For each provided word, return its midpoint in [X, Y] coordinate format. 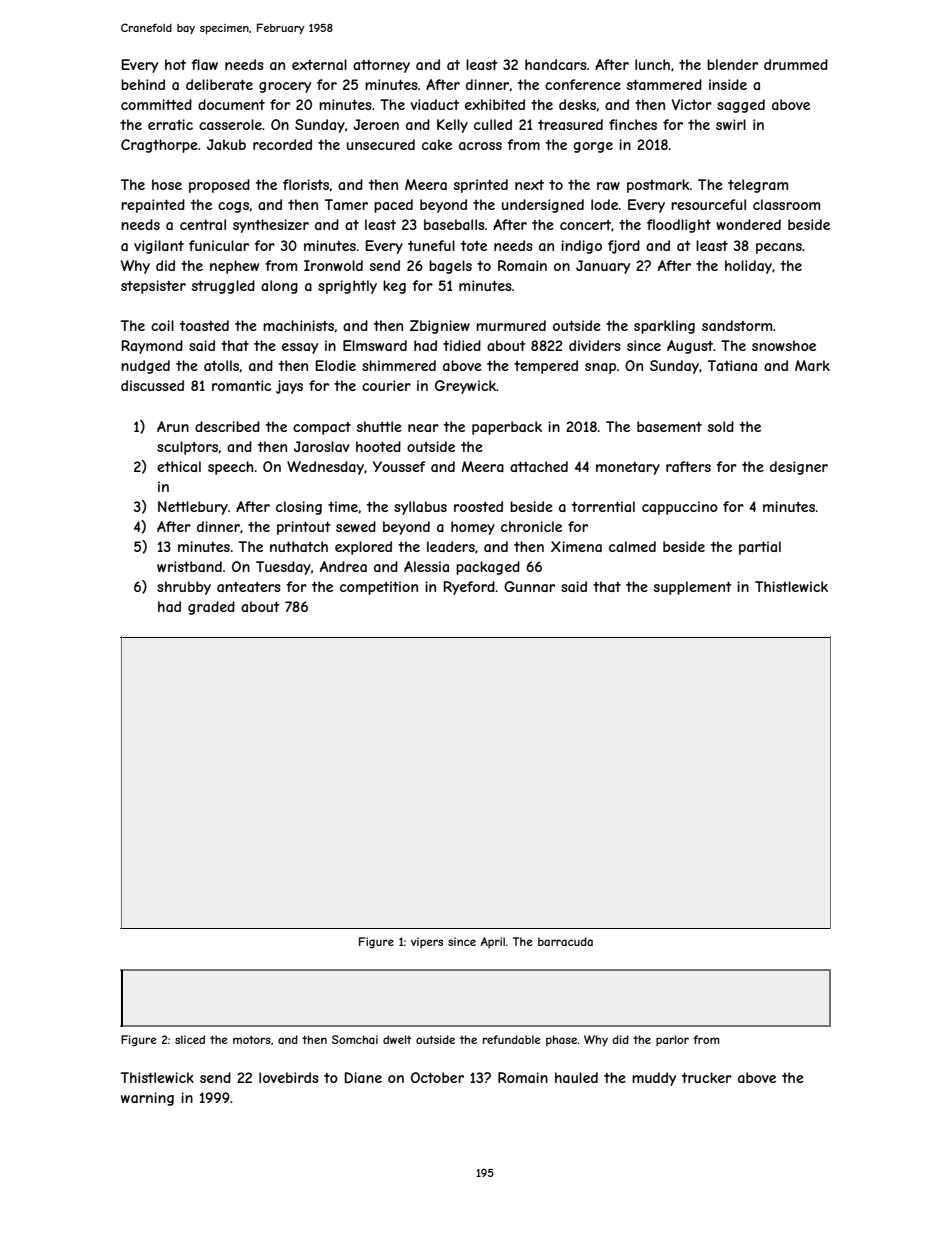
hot [175, 64]
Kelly [452, 126]
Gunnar [529, 586]
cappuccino [680, 508]
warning [147, 1099]
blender [732, 64]
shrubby [184, 588]
